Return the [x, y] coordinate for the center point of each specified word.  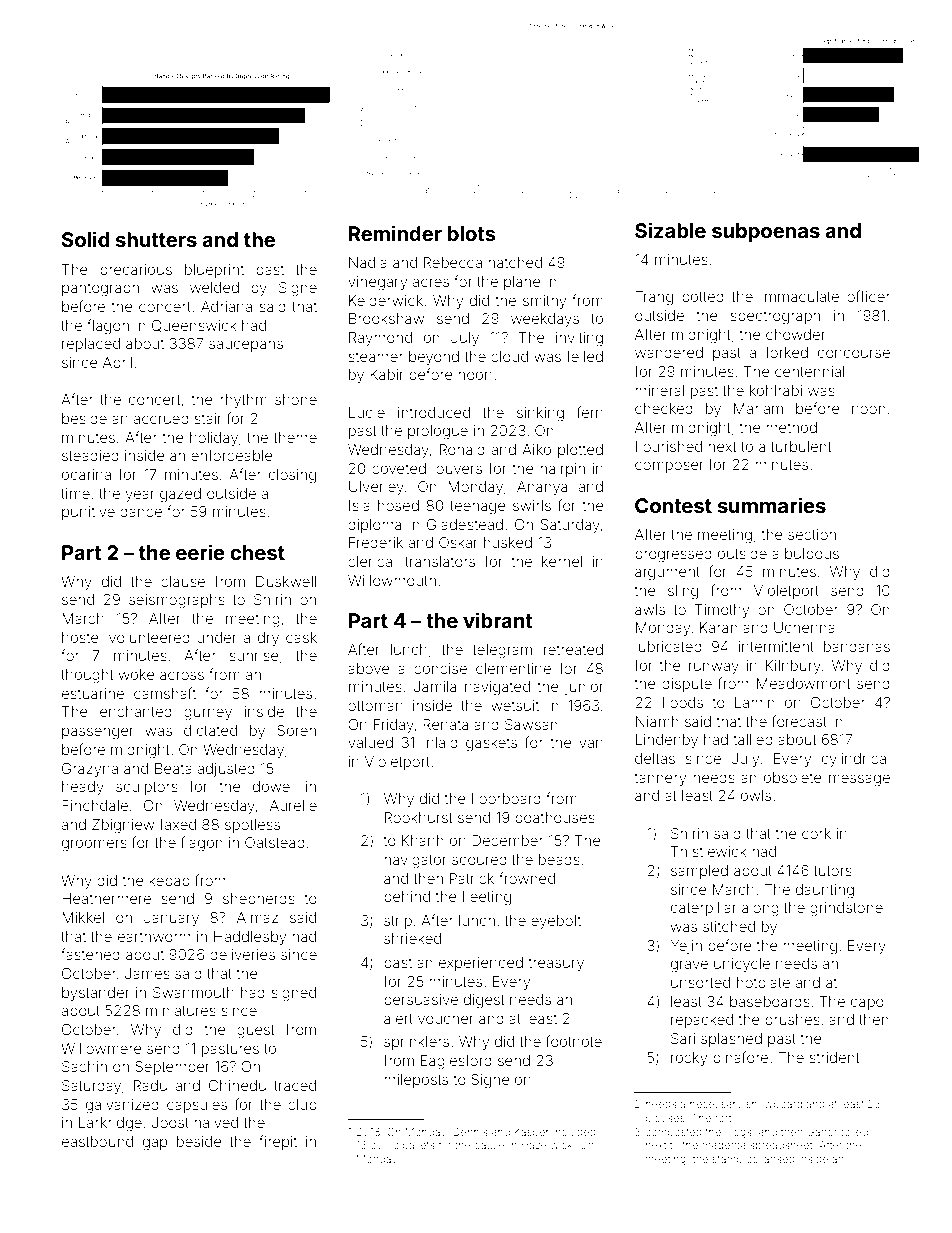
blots [472, 233]
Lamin [755, 702]
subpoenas [766, 232]
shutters [156, 239]
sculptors [147, 788]
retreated [573, 649]
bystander [95, 994]
